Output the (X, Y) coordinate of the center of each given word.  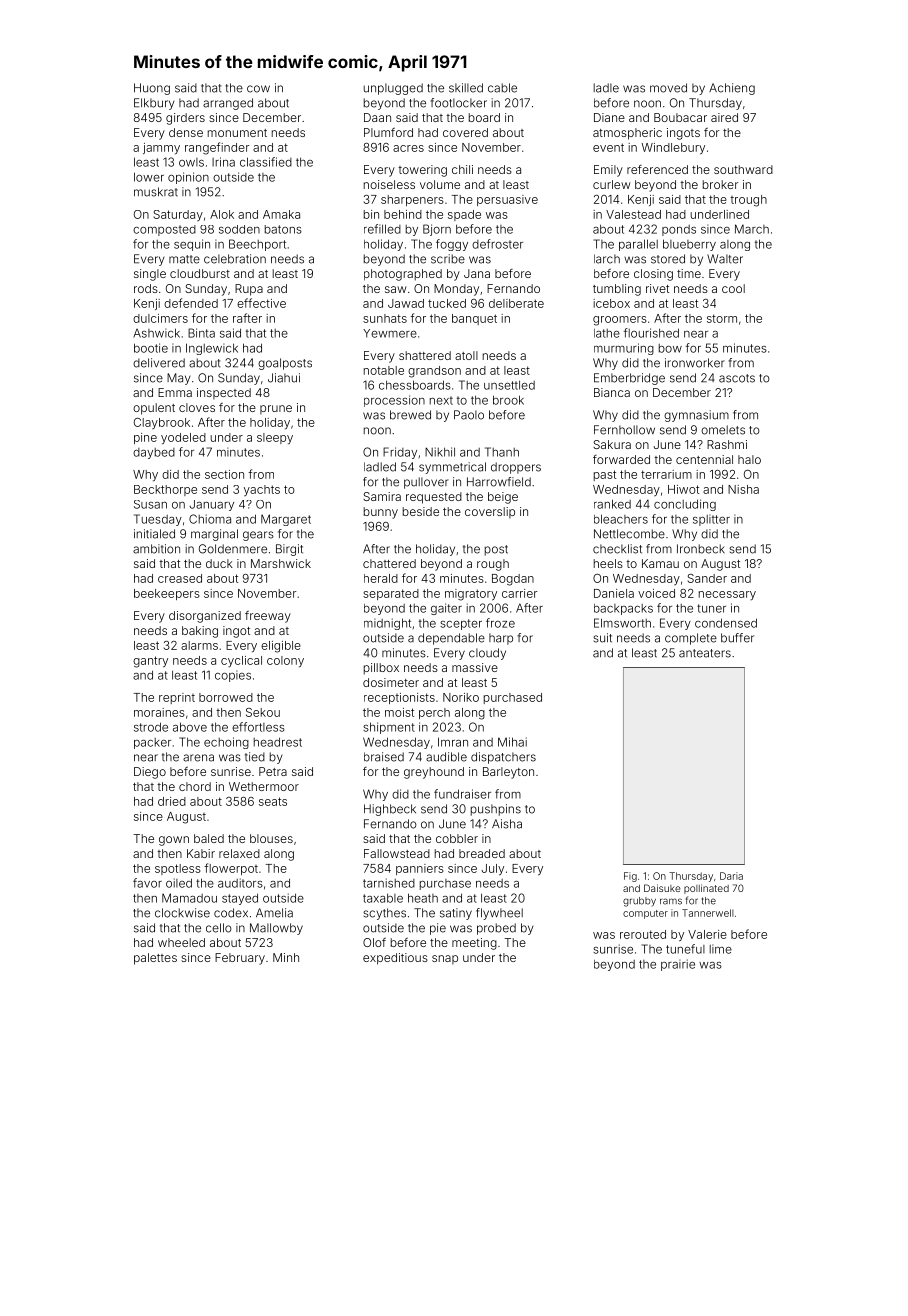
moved (668, 88)
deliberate (516, 303)
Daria (731, 876)
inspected (224, 393)
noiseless (389, 184)
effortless (258, 727)
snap (445, 959)
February (240, 959)
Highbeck (390, 810)
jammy (161, 149)
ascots (737, 378)
